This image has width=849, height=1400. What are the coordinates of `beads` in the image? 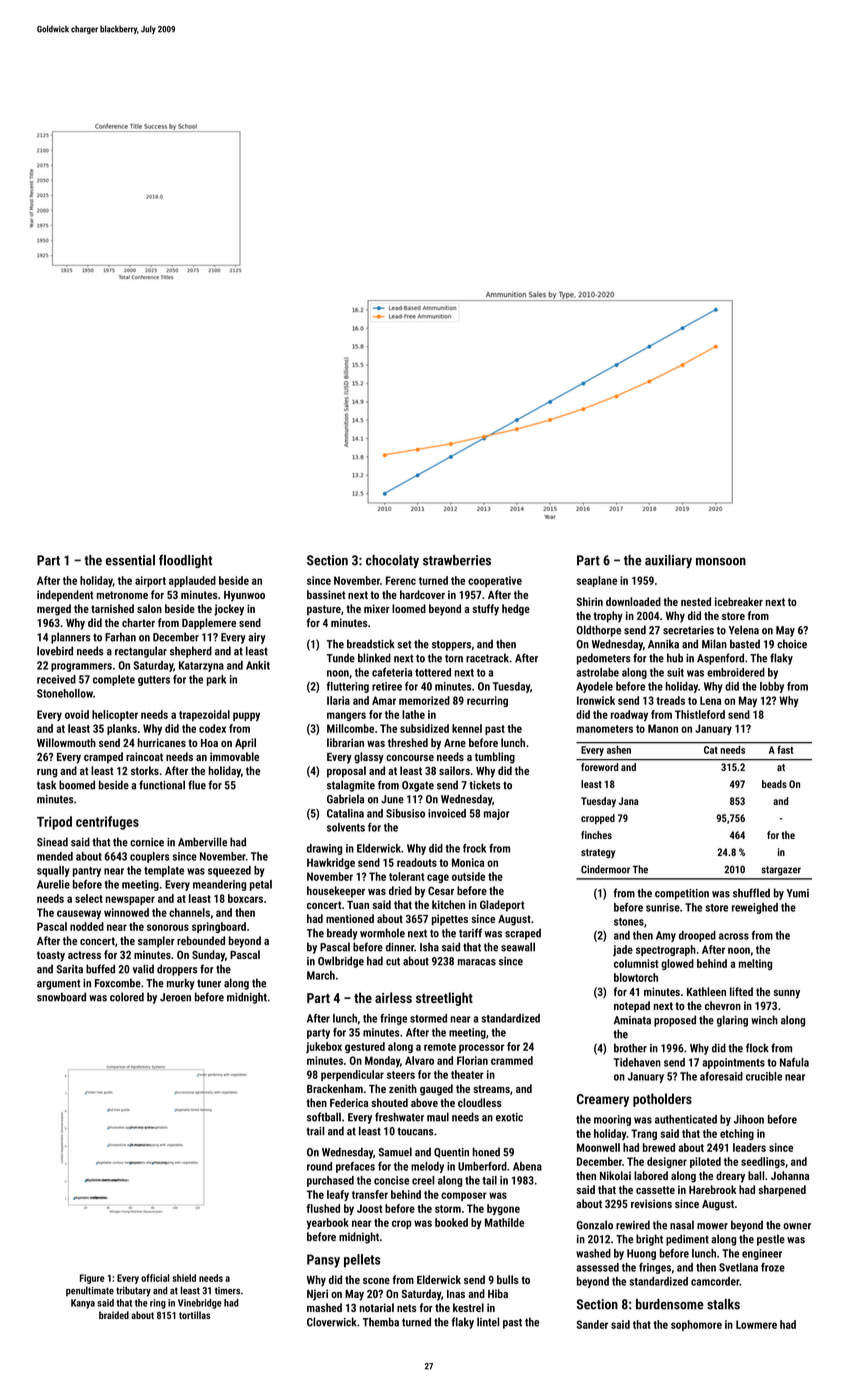 It's located at (774, 784).
